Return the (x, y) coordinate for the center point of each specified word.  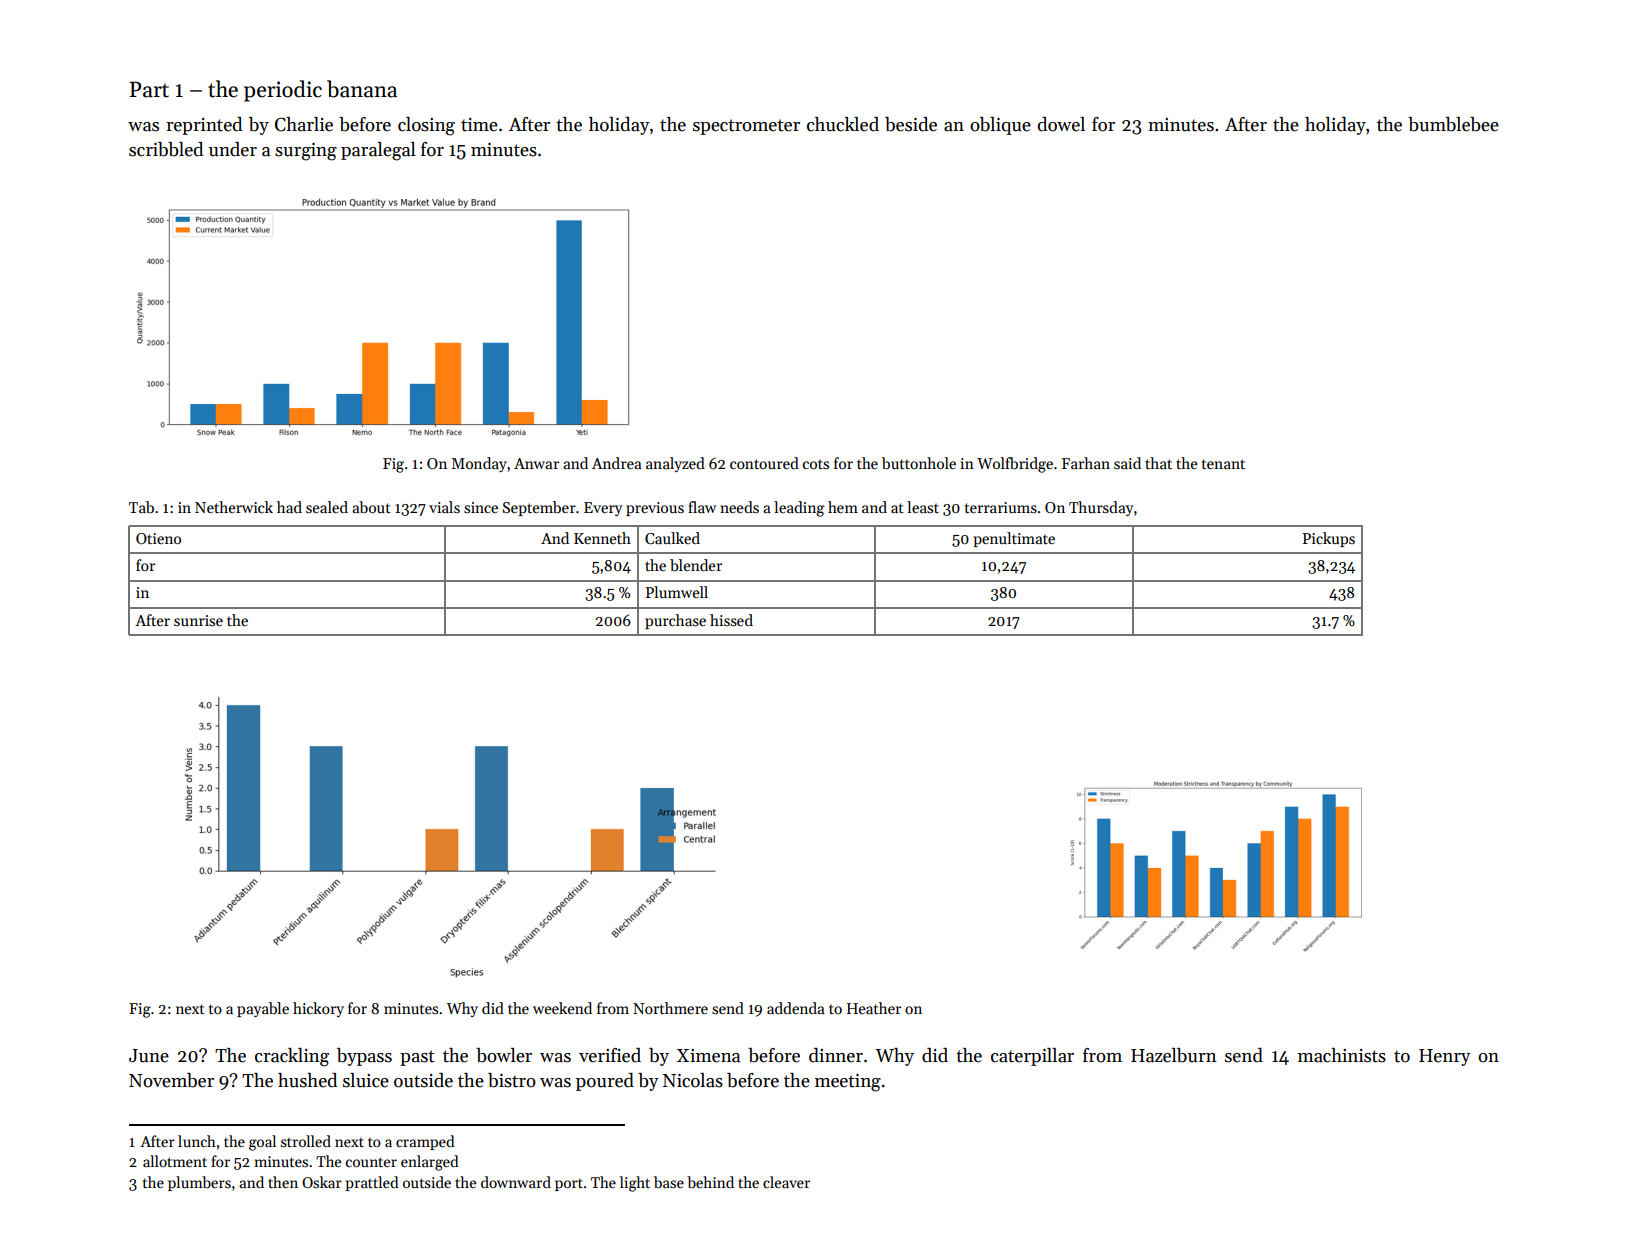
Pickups (1329, 539)
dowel (1061, 124)
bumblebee (1453, 124)
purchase (675, 621)
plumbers (199, 1183)
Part (149, 89)
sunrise (198, 620)
